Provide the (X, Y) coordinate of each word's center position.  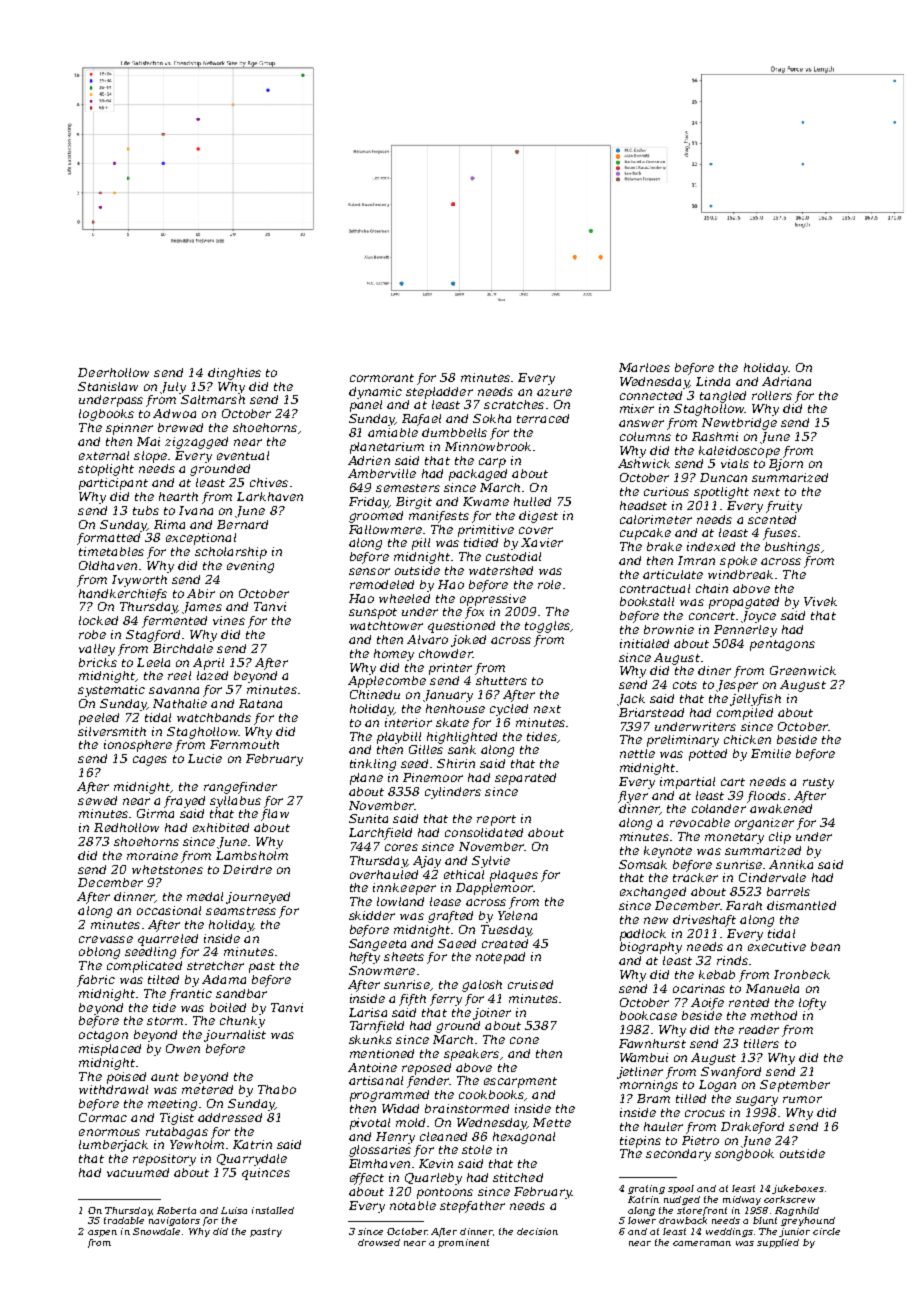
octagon (103, 1036)
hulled (532, 501)
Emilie (771, 753)
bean (825, 946)
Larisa (368, 1012)
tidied (481, 542)
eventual (243, 455)
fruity (784, 507)
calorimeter (656, 519)
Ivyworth (139, 581)
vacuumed (138, 1172)
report (496, 820)
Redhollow (126, 827)
